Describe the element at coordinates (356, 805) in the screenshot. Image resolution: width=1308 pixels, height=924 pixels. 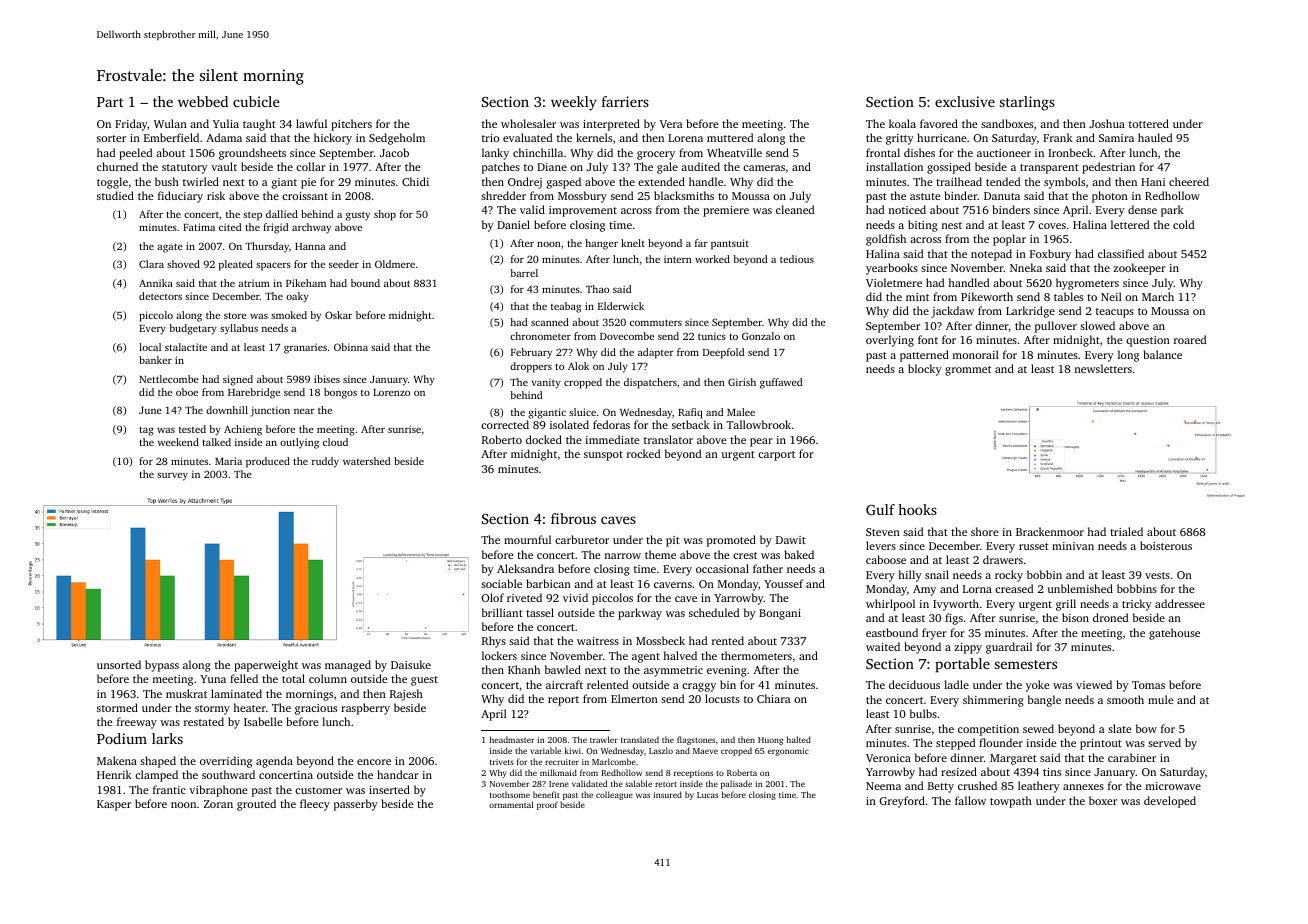
I see `passerby` at that location.
